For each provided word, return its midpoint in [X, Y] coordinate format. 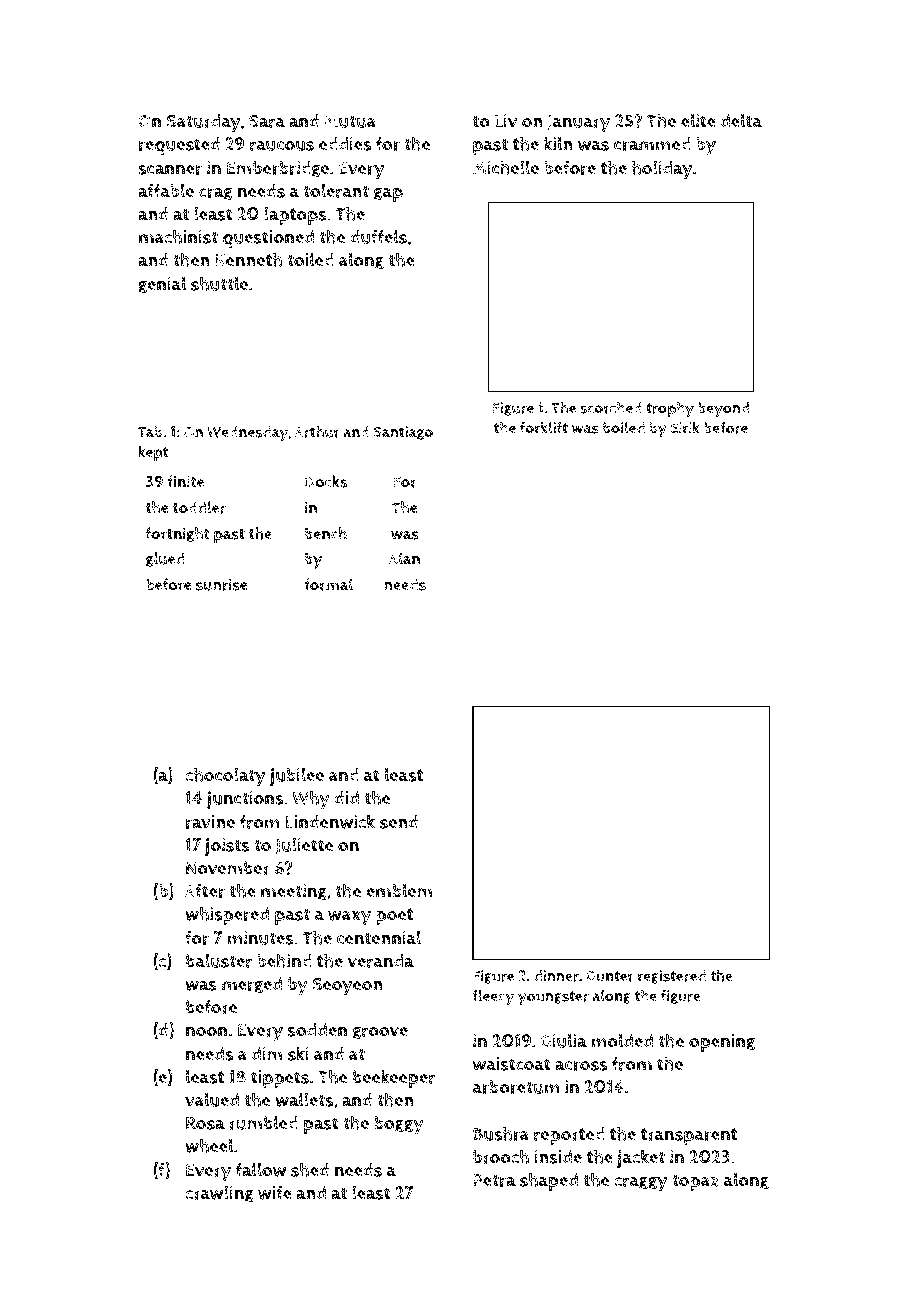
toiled [310, 259]
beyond [723, 410]
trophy [670, 409]
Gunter [610, 976]
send [399, 822]
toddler [199, 507]
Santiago [403, 433]
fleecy [493, 997]
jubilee [297, 776]
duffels [378, 236]
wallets [304, 1099]
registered [672, 977]
